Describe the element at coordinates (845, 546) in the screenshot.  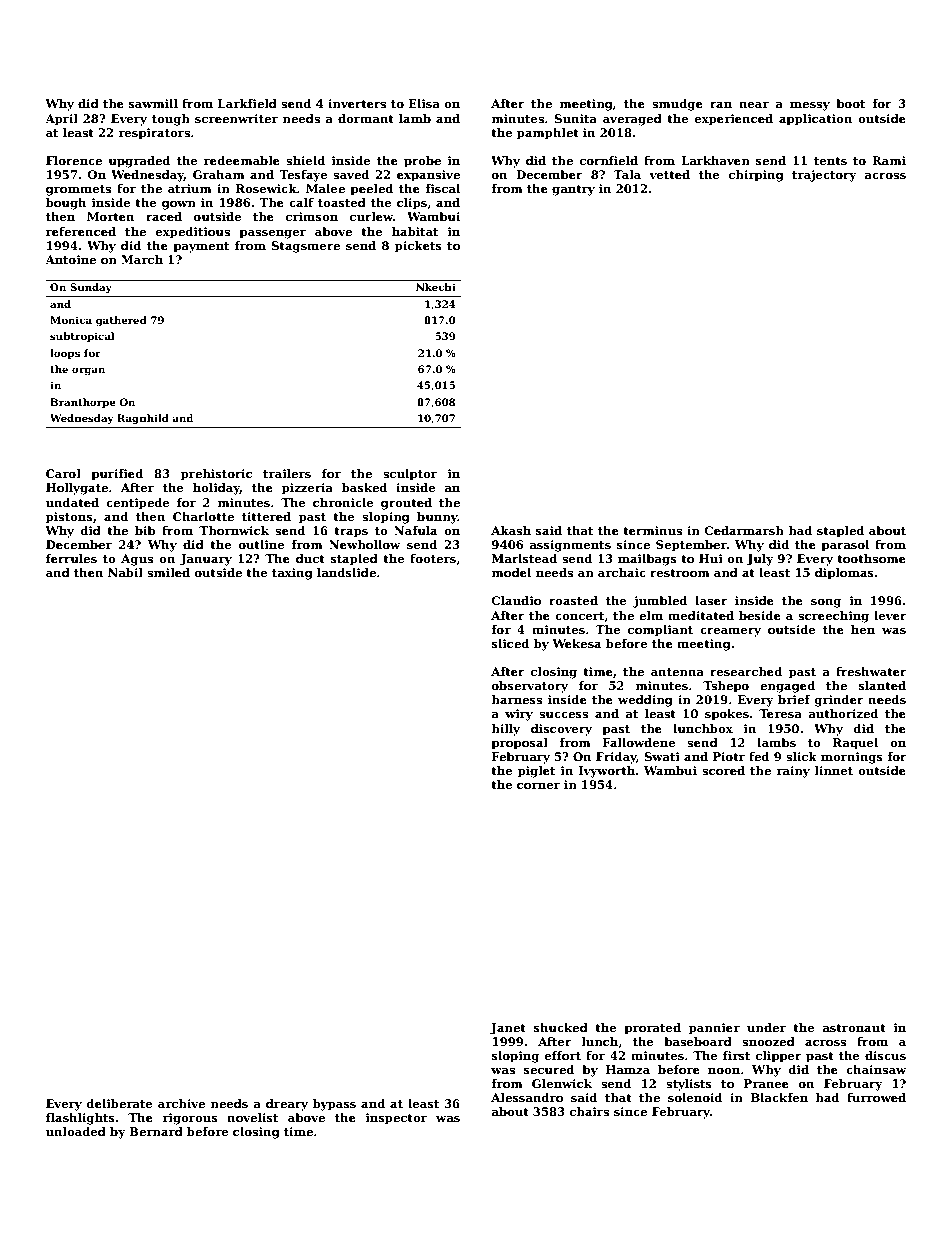
I see `parasol` at that location.
